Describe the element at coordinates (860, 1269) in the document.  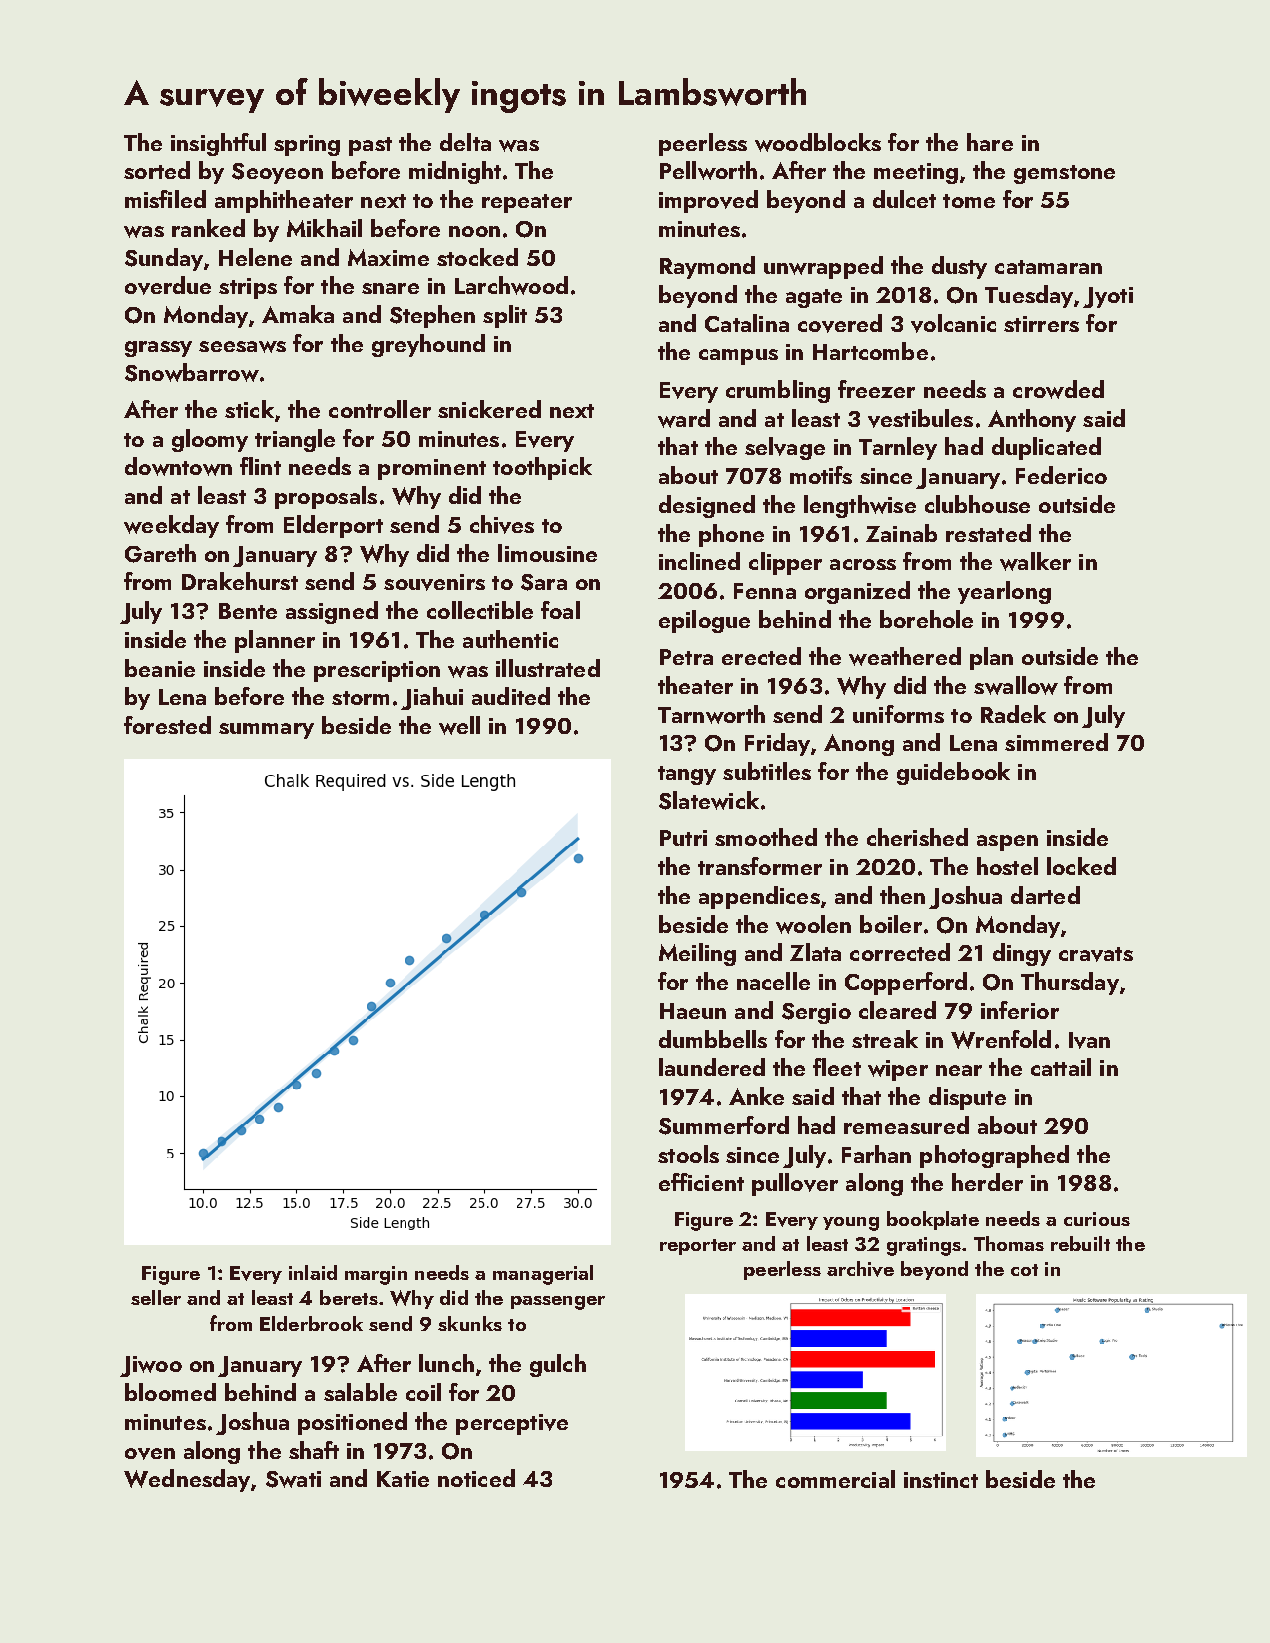
I see `archive` at that location.
